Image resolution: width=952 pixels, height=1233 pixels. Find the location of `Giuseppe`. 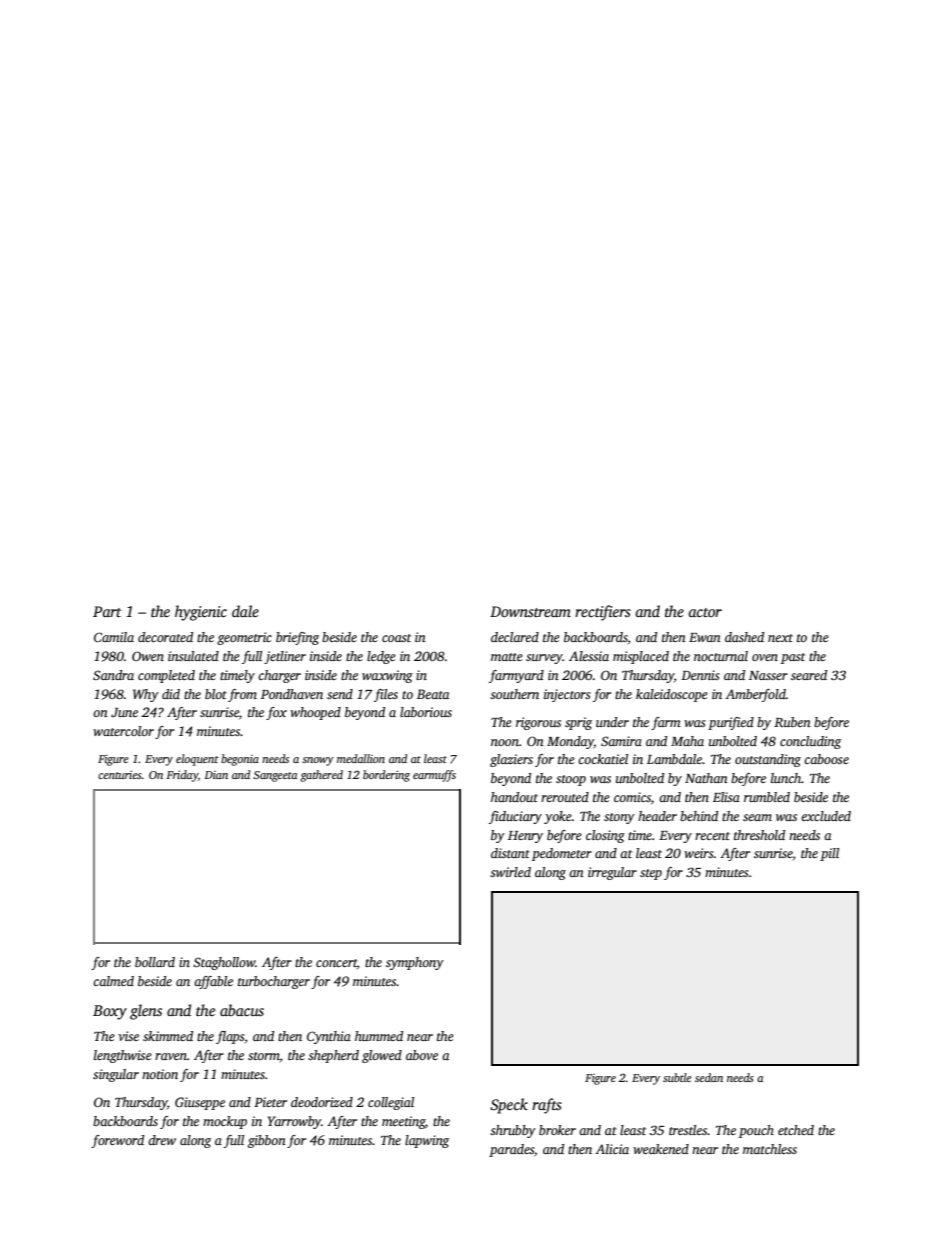

Giuseppe is located at coordinates (200, 1103).
